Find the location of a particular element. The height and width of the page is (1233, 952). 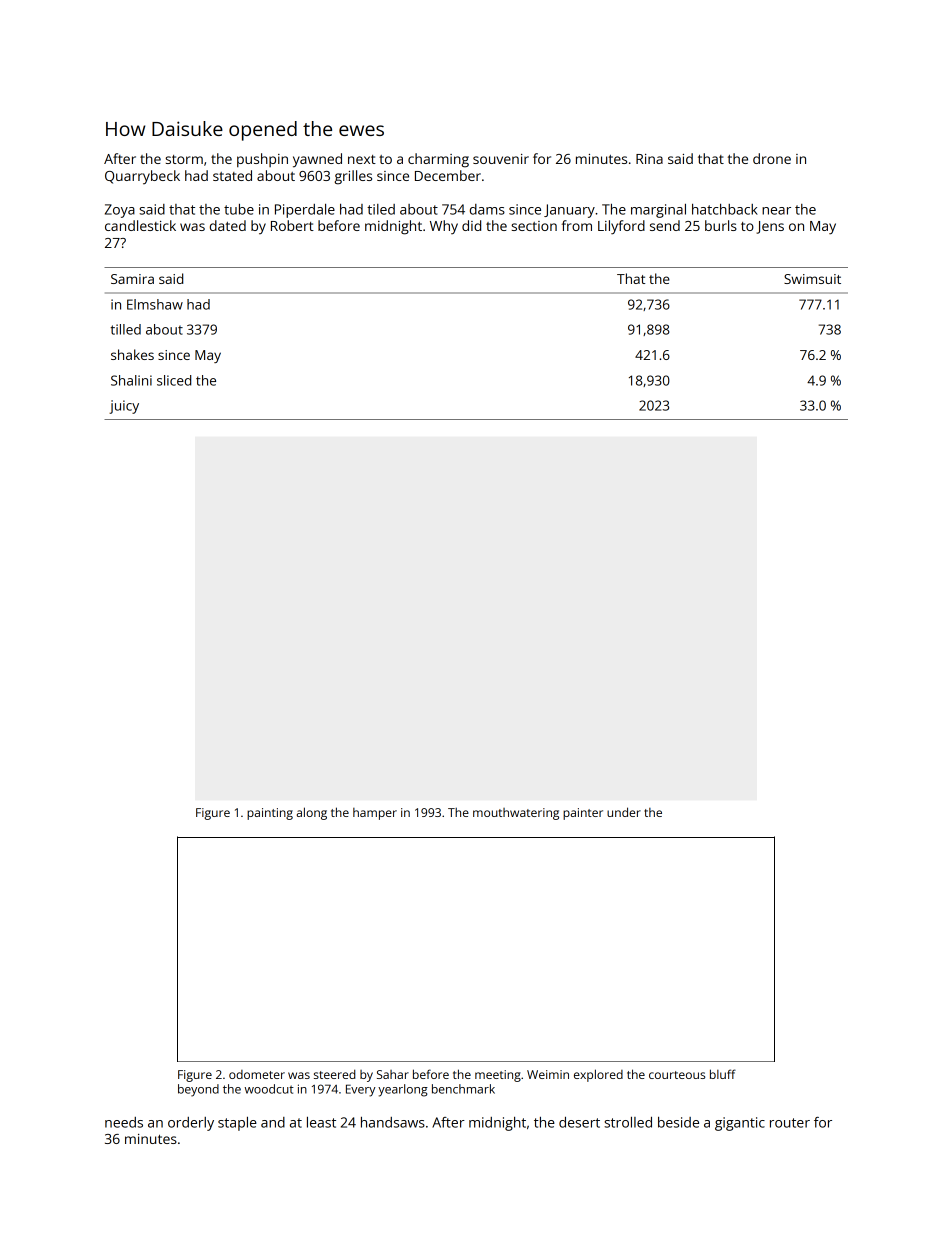

sliced is located at coordinates (174, 380).
